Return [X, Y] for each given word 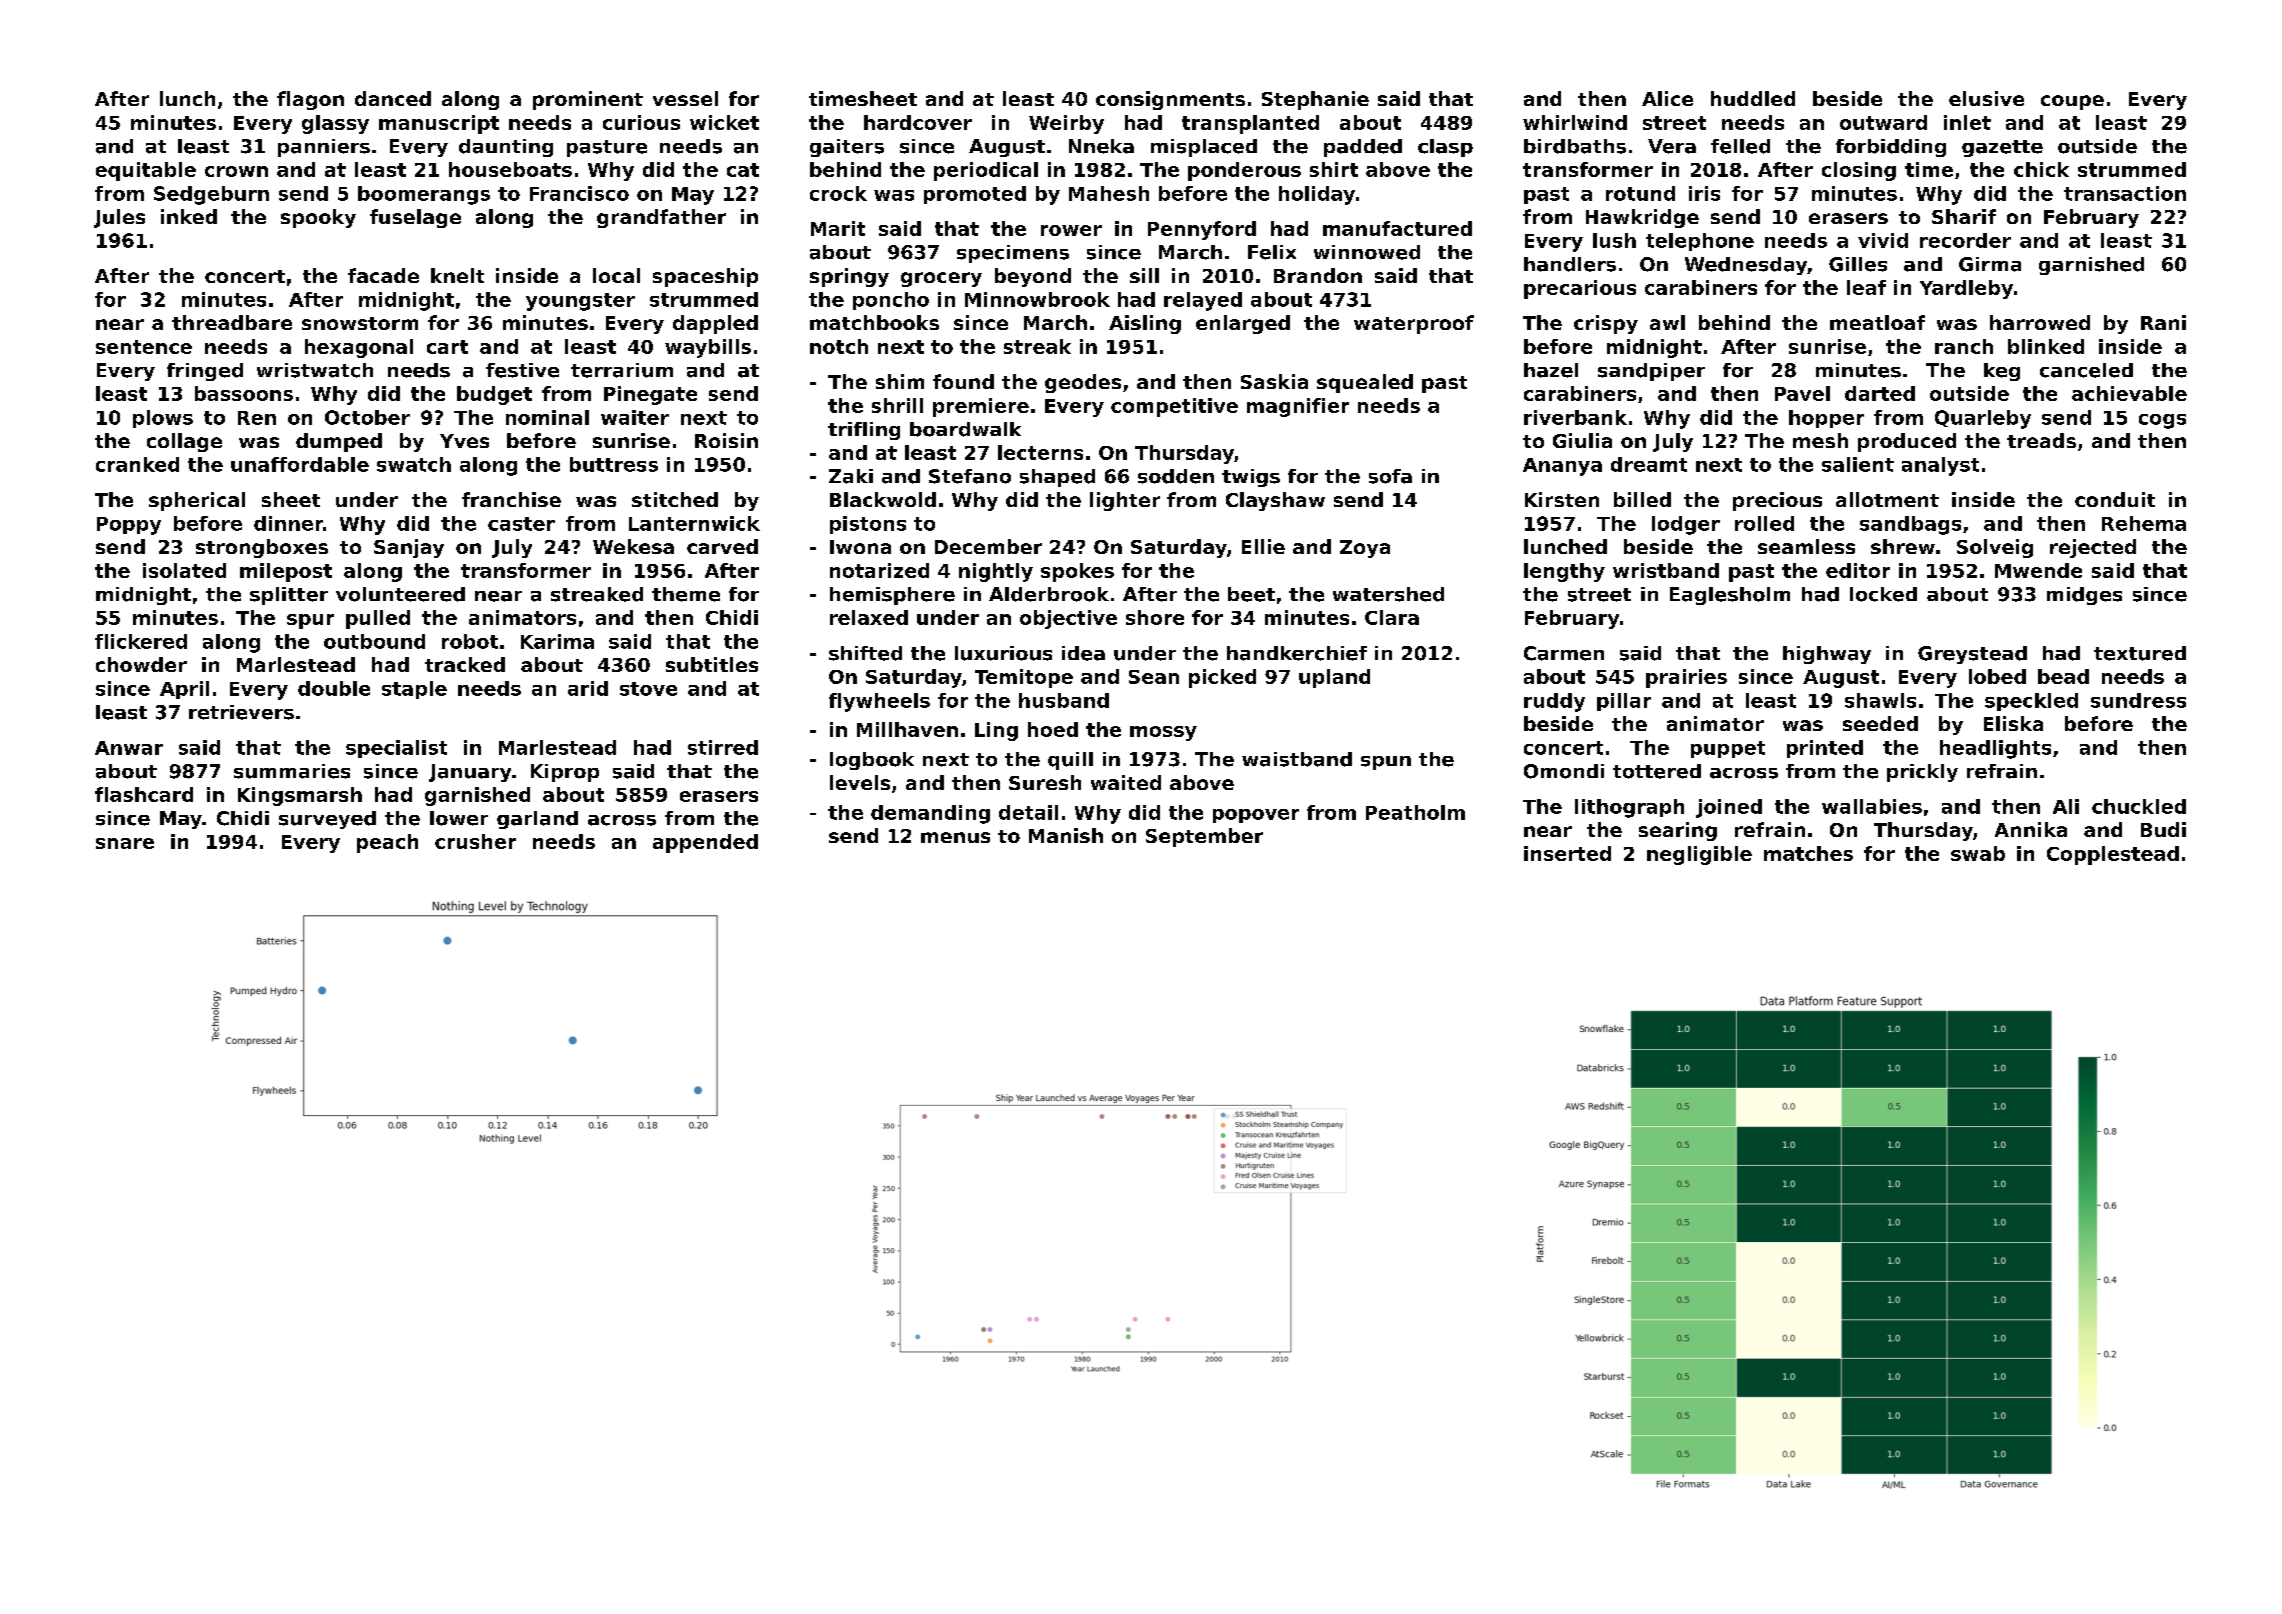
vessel [685, 98]
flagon [310, 100]
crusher [475, 841]
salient [1858, 464]
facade [383, 275]
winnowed [1367, 252]
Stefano [970, 476]
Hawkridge [1642, 218]
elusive [1986, 98]
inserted [1567, 853]
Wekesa [633, 546]
